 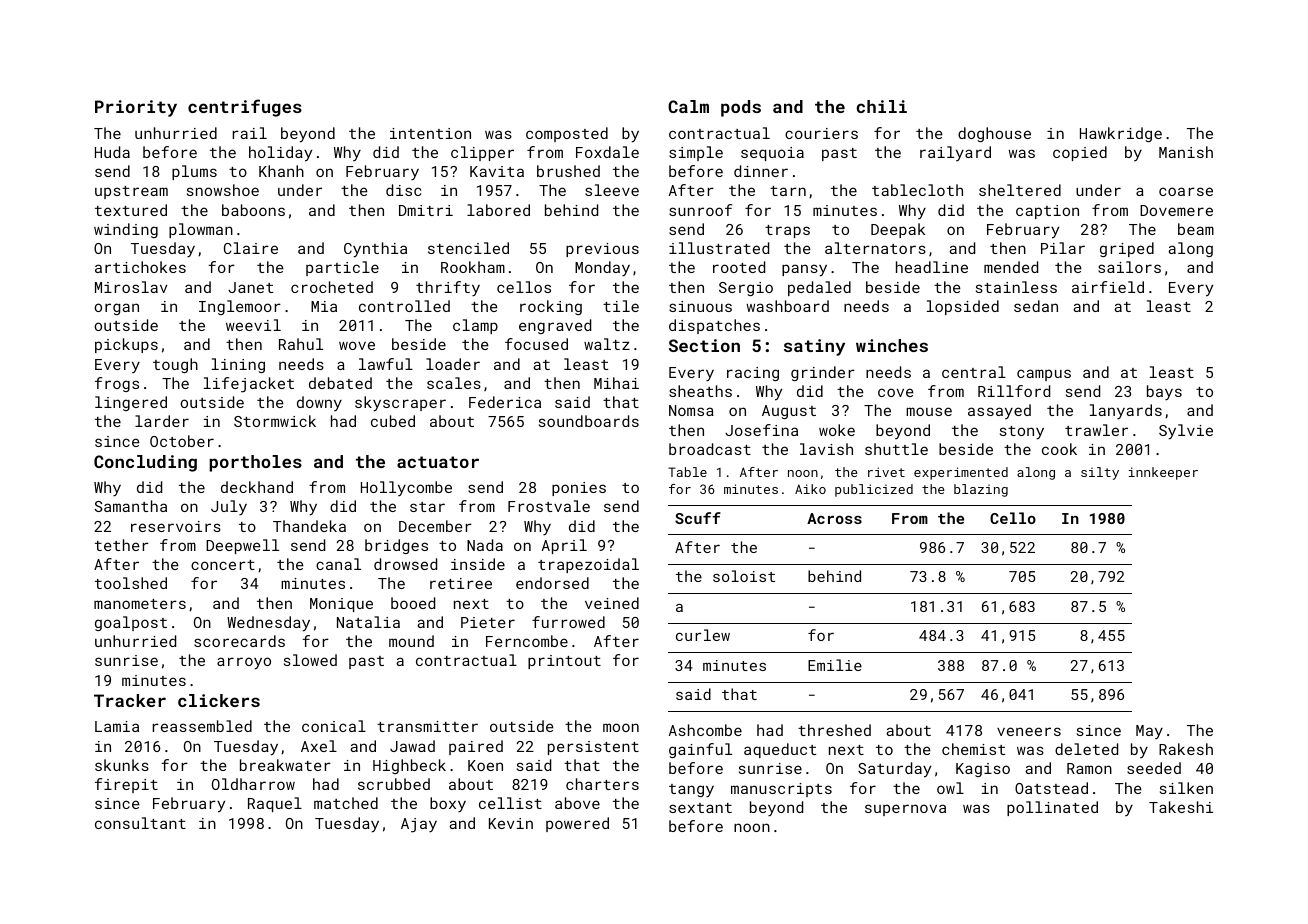 What do you see at coordinates (245, 108) in the page?
I see `centrifuges` at bounding box center [245, 108].
